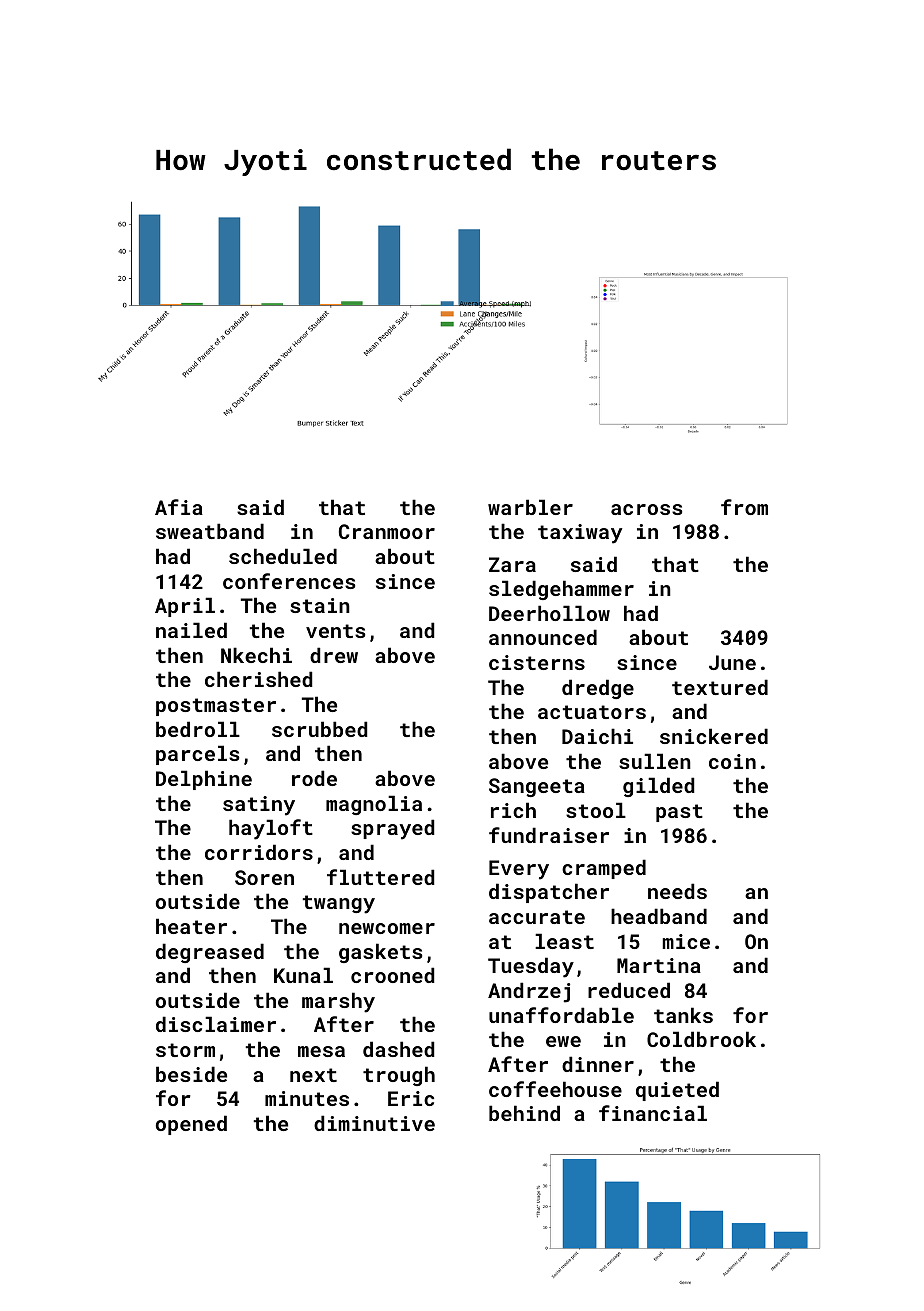  I want to click on Cranmoor, so click(387, 531).
